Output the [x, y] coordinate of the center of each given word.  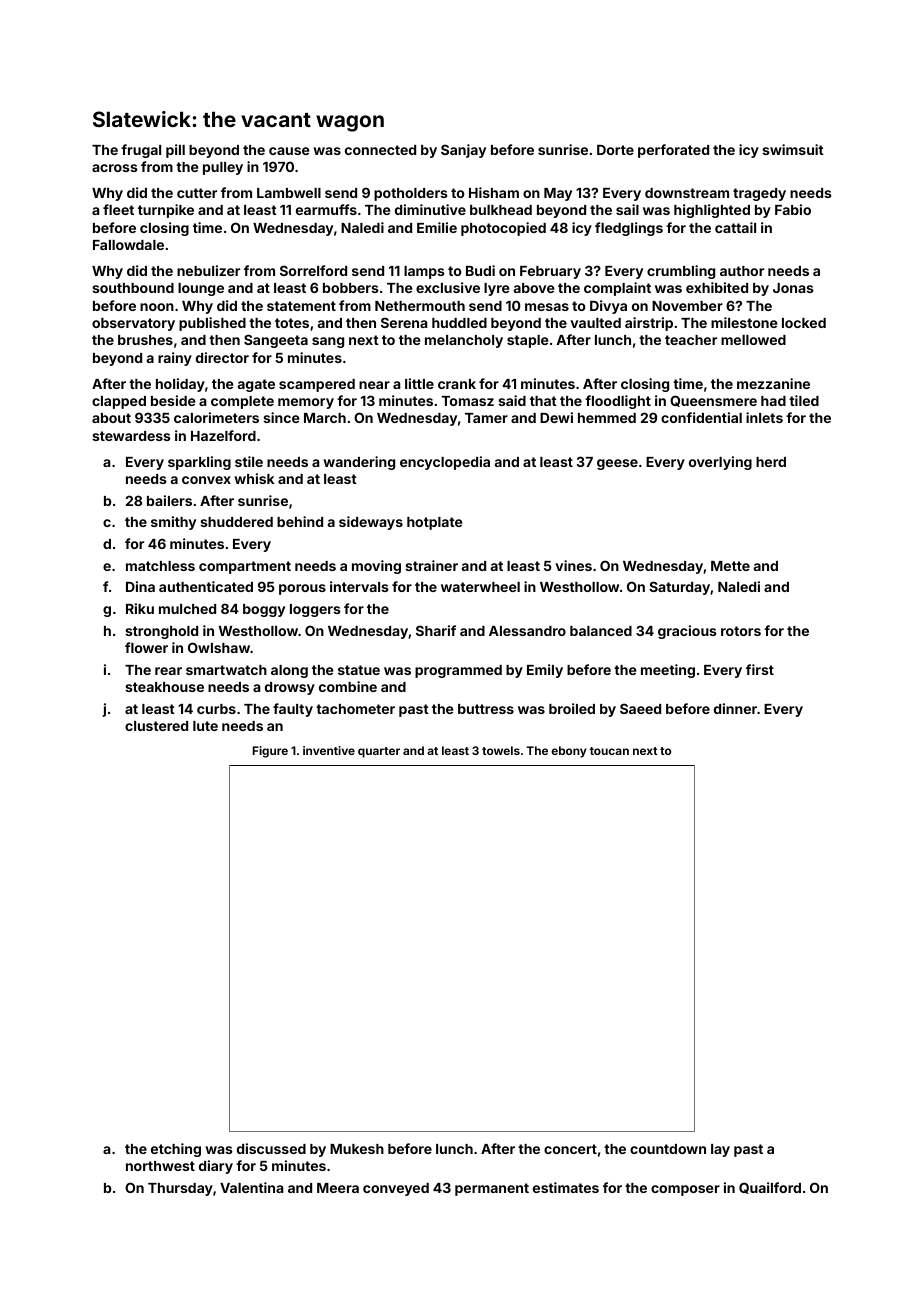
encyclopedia [445, 463]
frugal [141, 151]
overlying [720, 463]
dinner [735, 708]
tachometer [355, 709]
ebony [569, 752]
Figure [270, 752]
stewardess [131, 436]
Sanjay [463, 151]
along [289, 671]
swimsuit [793, 149]
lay [720, 1150]
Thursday [180, 1189]
